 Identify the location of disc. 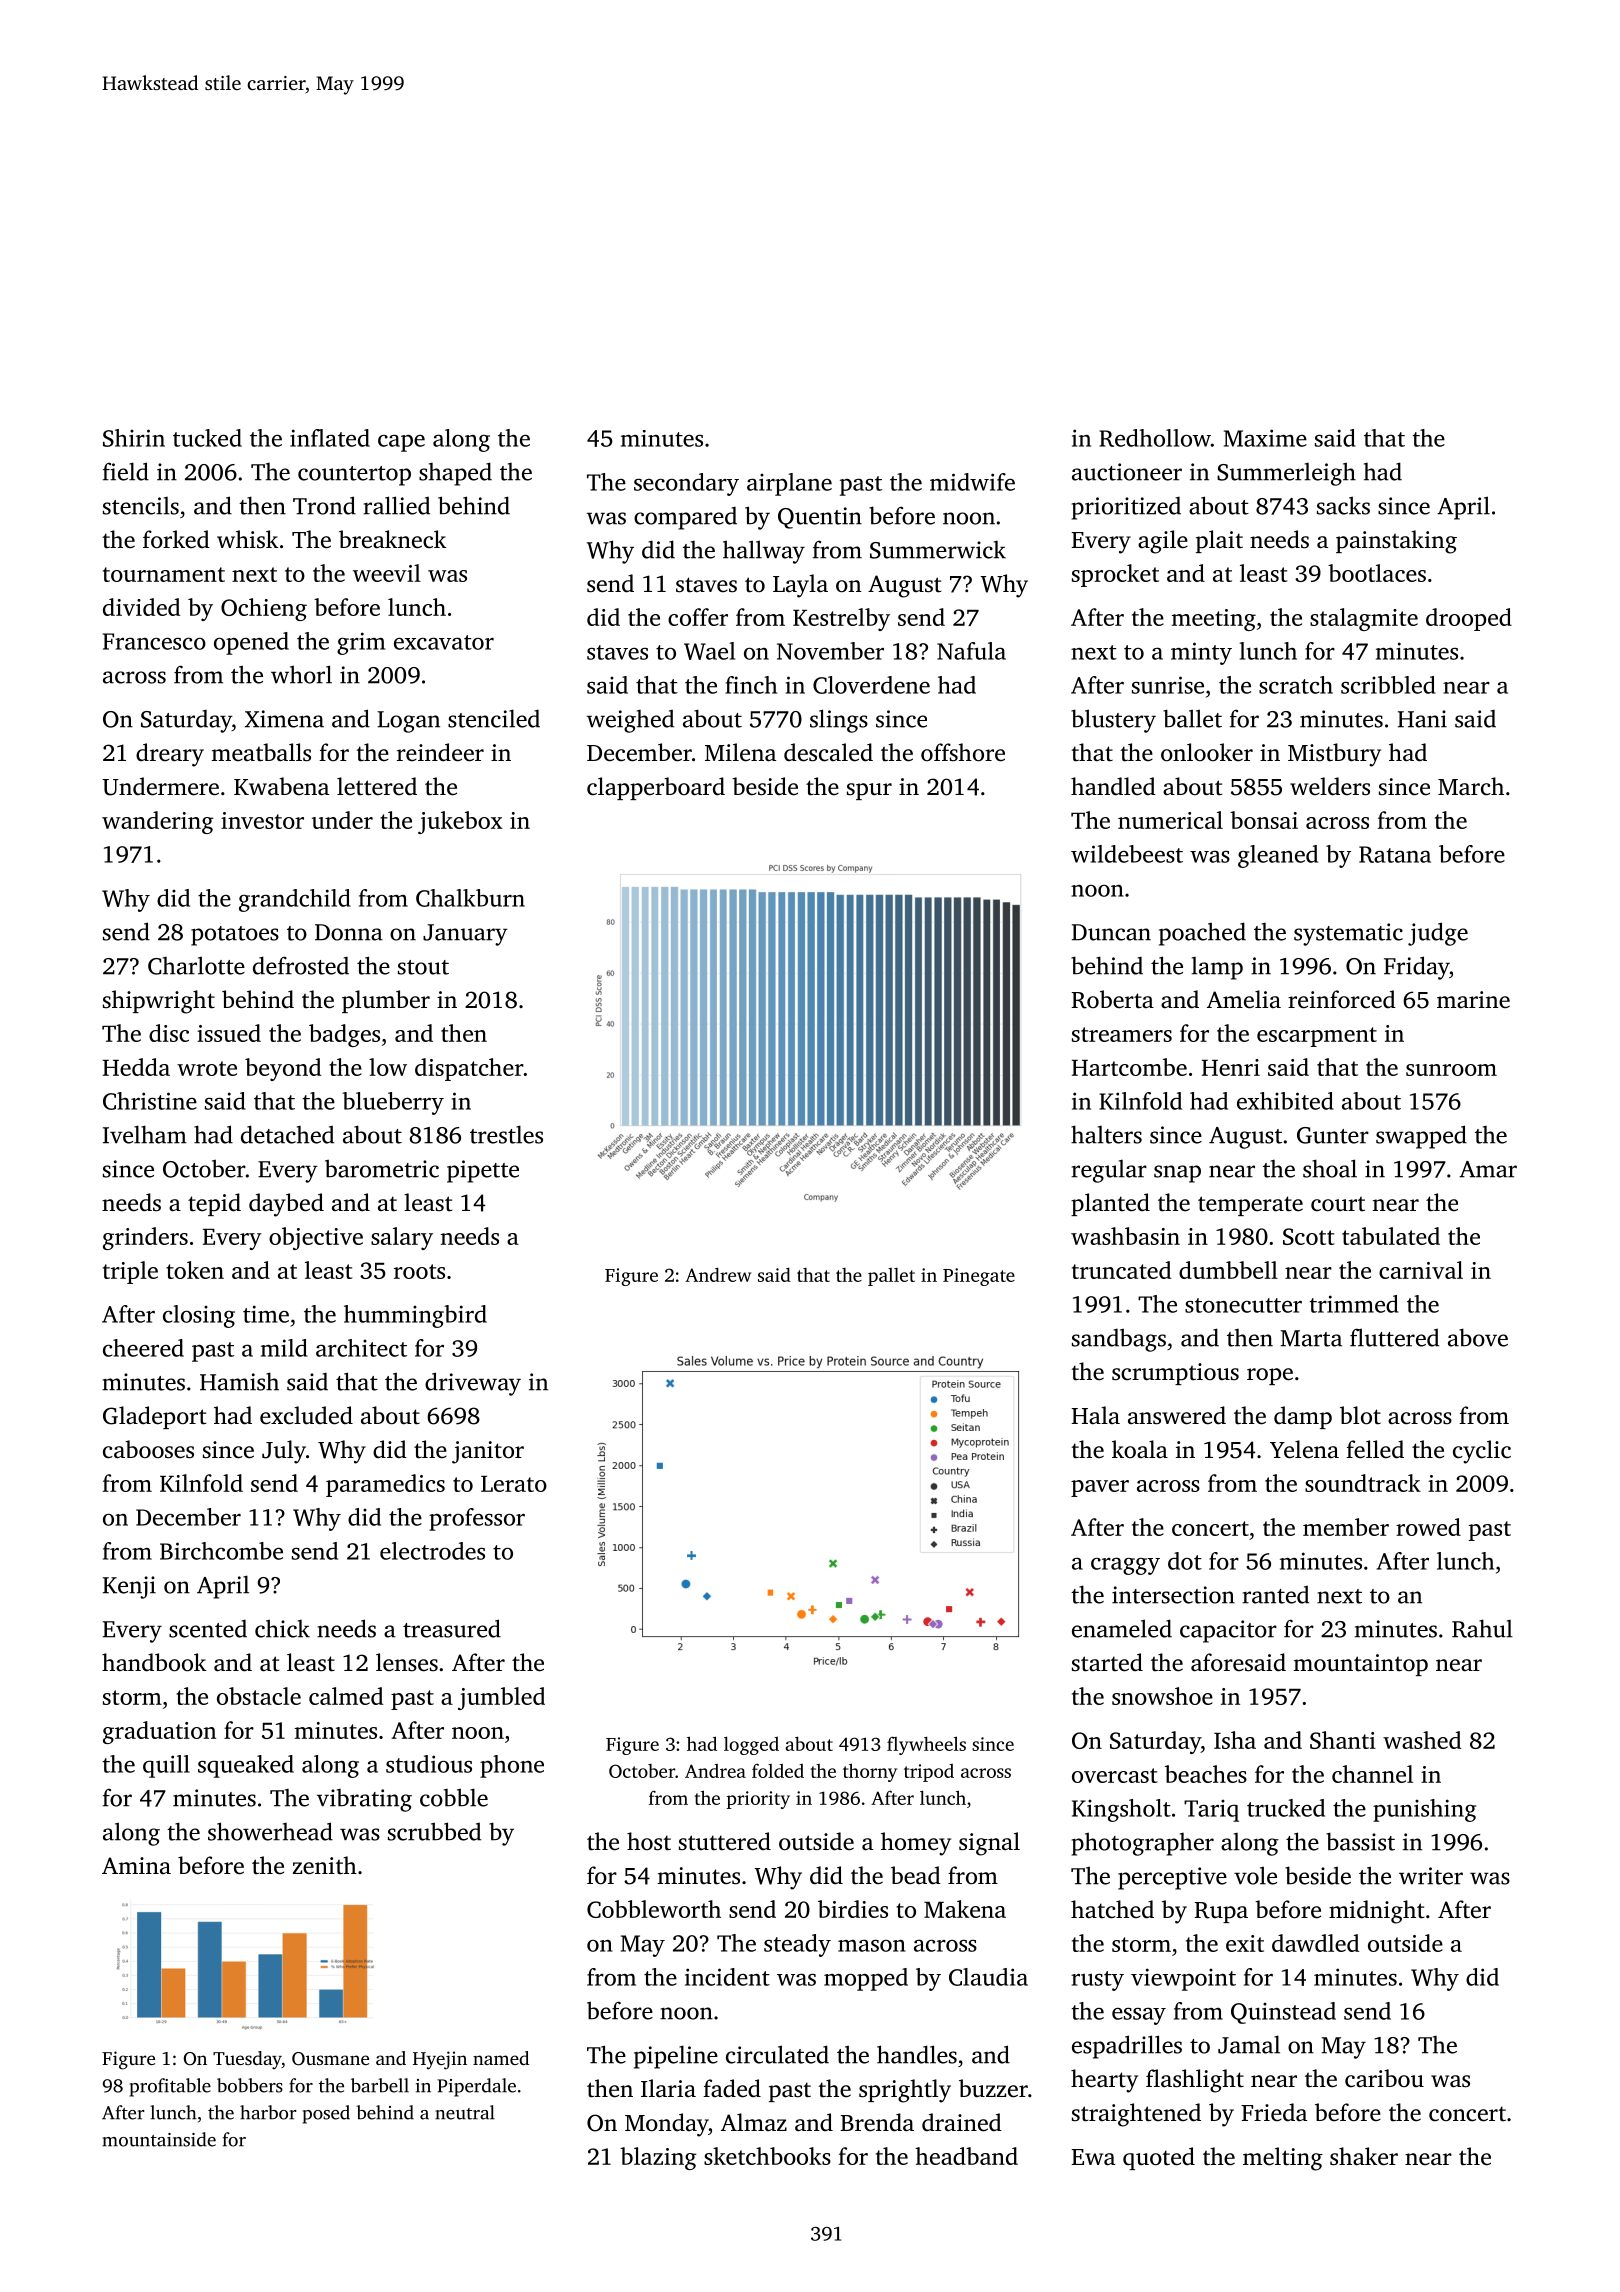
(169, 1033).
